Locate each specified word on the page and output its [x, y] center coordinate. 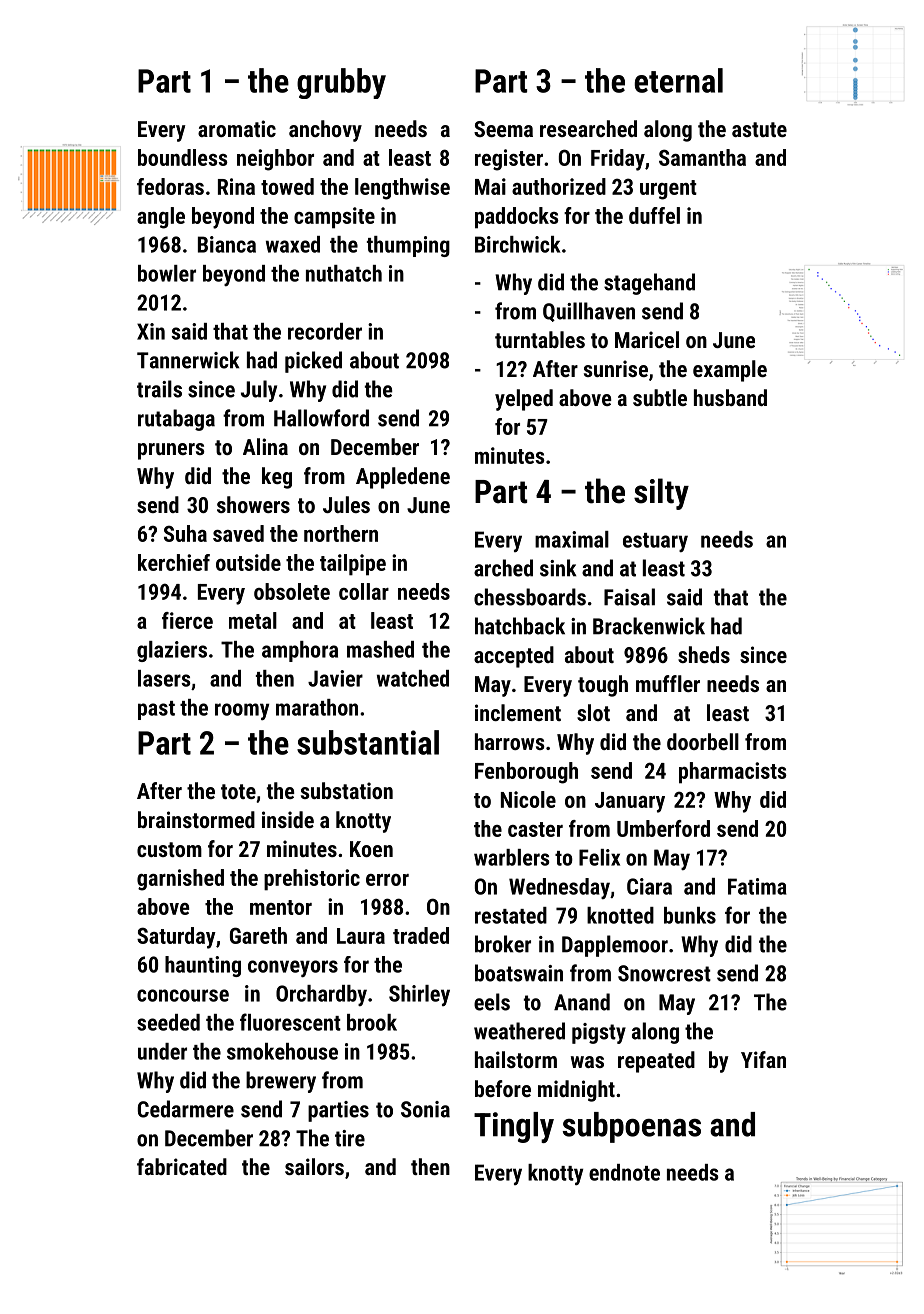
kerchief [174, 562]
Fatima [757, 886]
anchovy [325, 131]
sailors [314, 1166]
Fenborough [526, 773]
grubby [341, 83]
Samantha [702, 157]
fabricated [182, 1166]
